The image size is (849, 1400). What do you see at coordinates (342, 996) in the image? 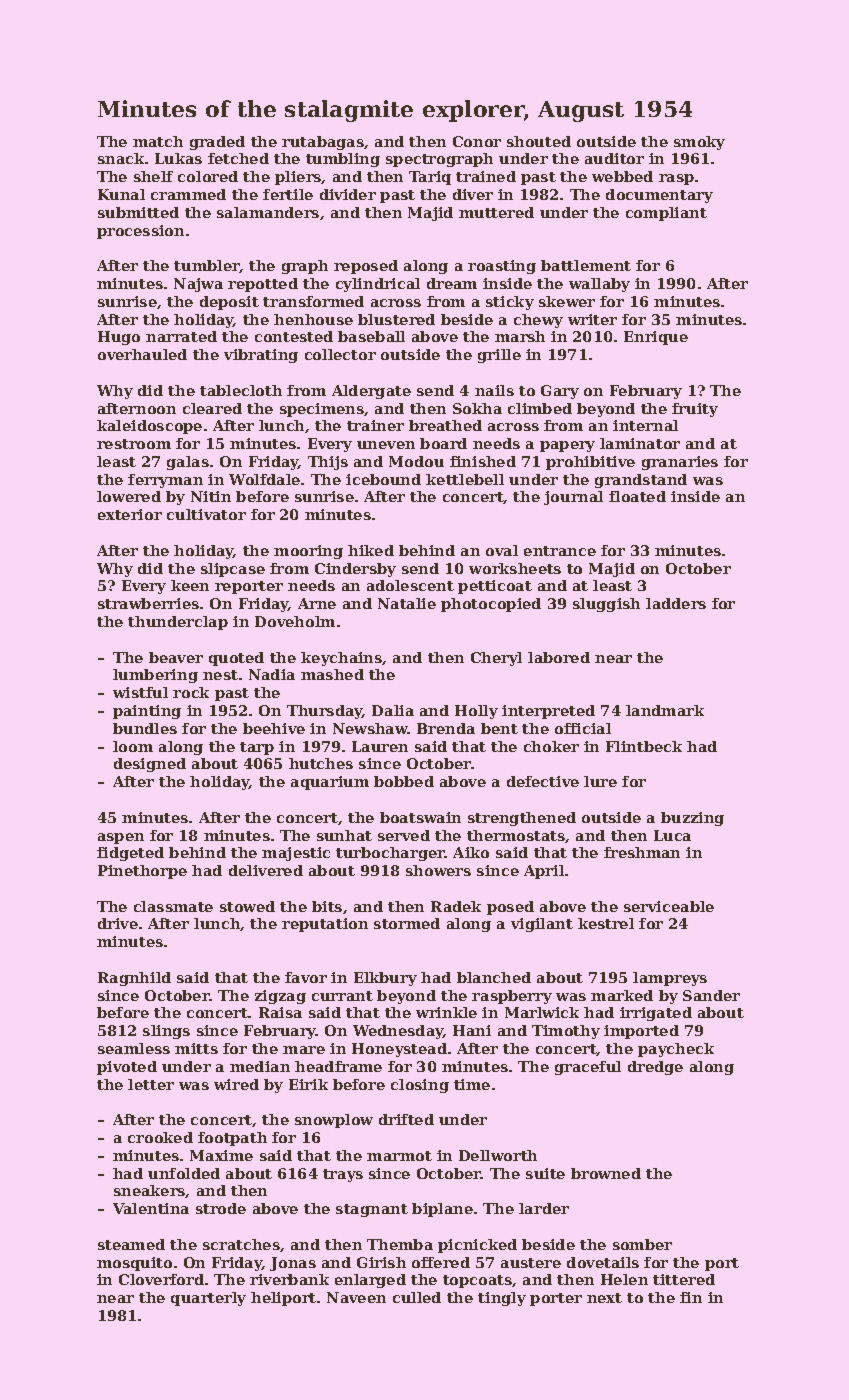
I see `currant` at bounding box center [342, 996].
